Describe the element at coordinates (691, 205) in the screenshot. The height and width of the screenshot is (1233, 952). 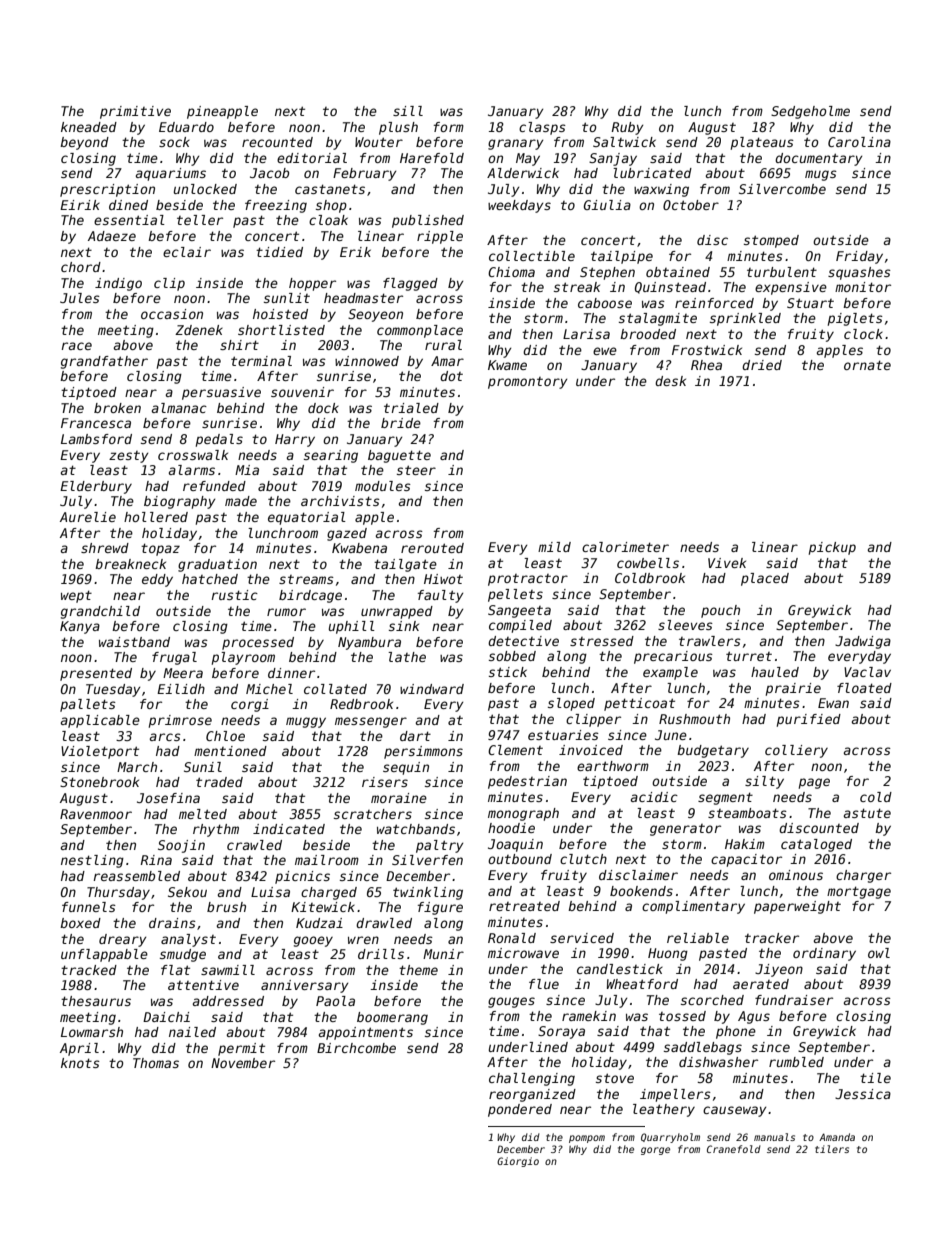
I see `October` at that location.
